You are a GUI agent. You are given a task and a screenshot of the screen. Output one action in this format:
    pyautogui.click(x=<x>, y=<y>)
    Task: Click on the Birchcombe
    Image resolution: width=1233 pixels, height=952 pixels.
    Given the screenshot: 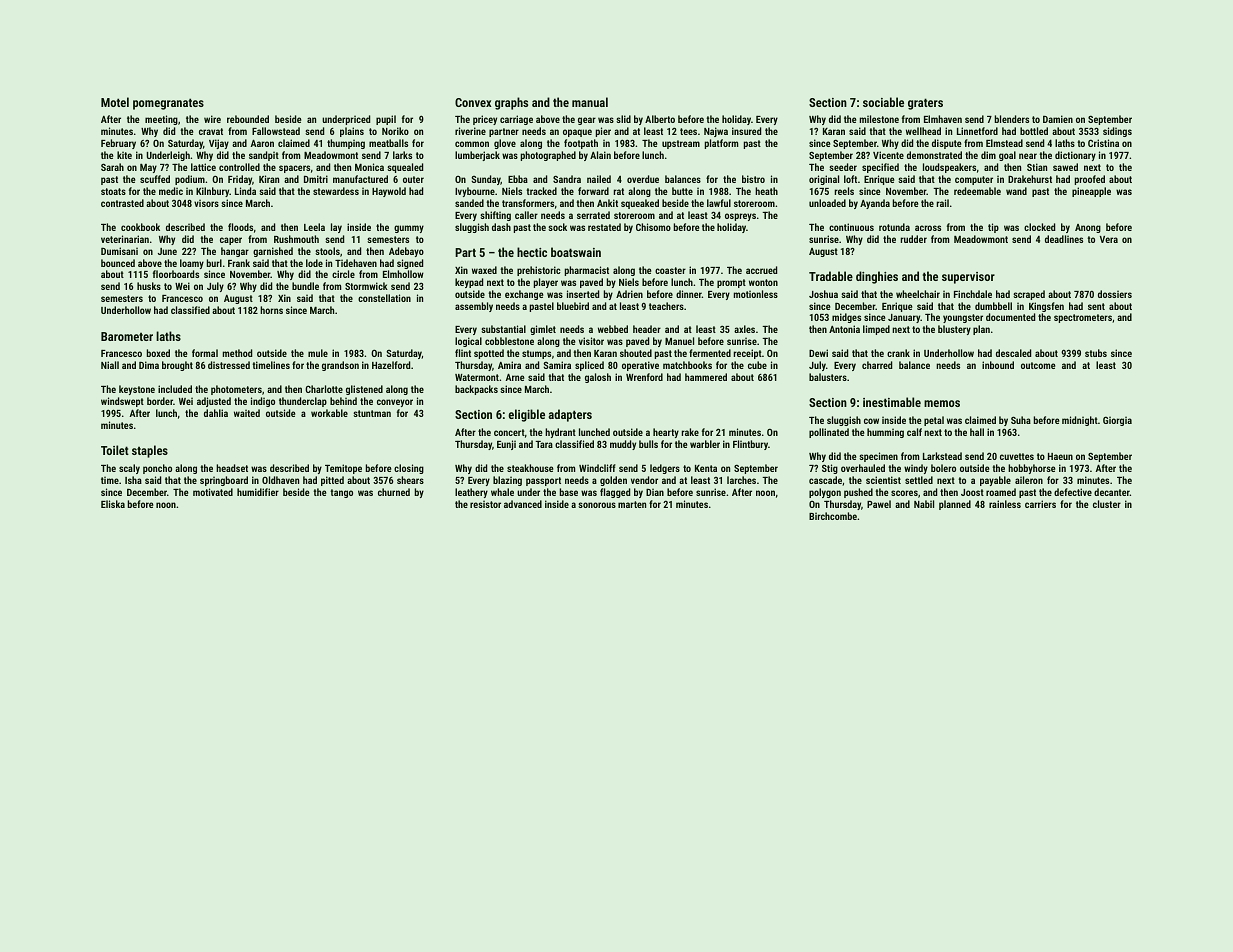 What is the action you would take?
    pyautogui.click(x=833, y=516)
